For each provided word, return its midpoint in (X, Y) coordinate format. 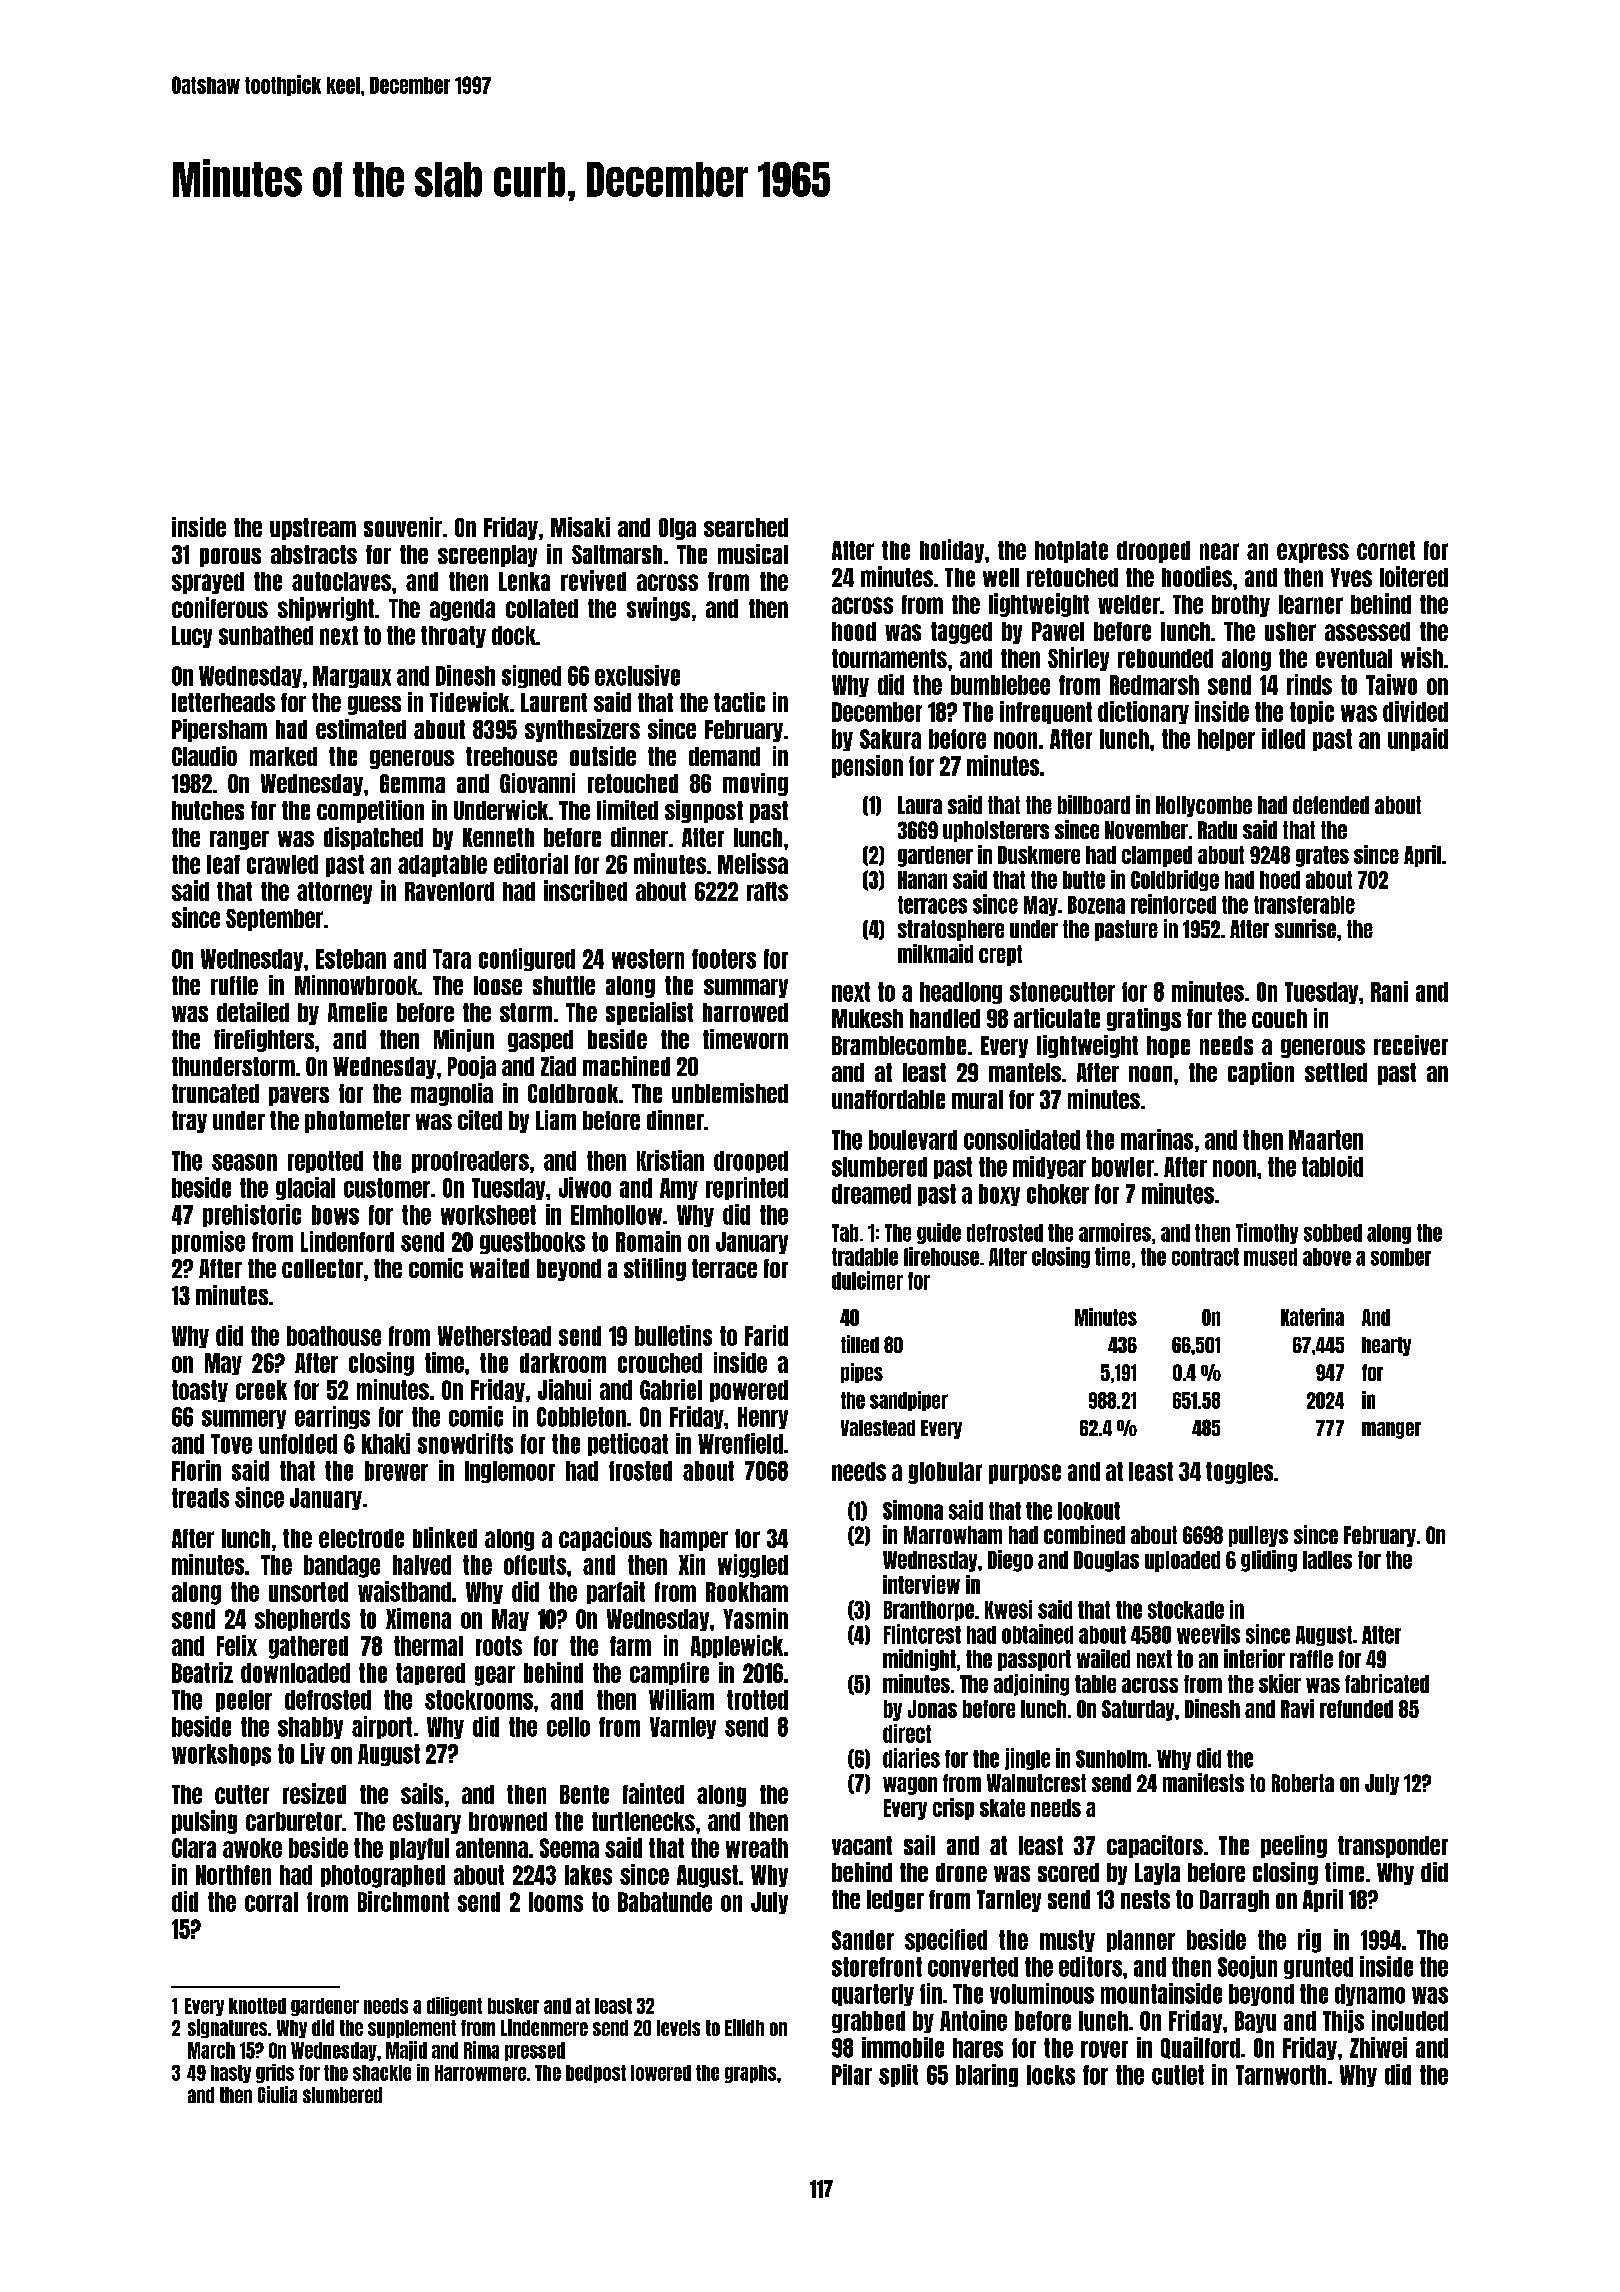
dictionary (1143, 712)
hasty (231, 2074)
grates (1322, 856)
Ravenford (449, 891)
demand (724, 756)
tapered (430, 1674)
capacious (605, 1539)
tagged (961, 633)
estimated (361, 729)
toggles (1239, 1473)
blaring (987, 2075)
